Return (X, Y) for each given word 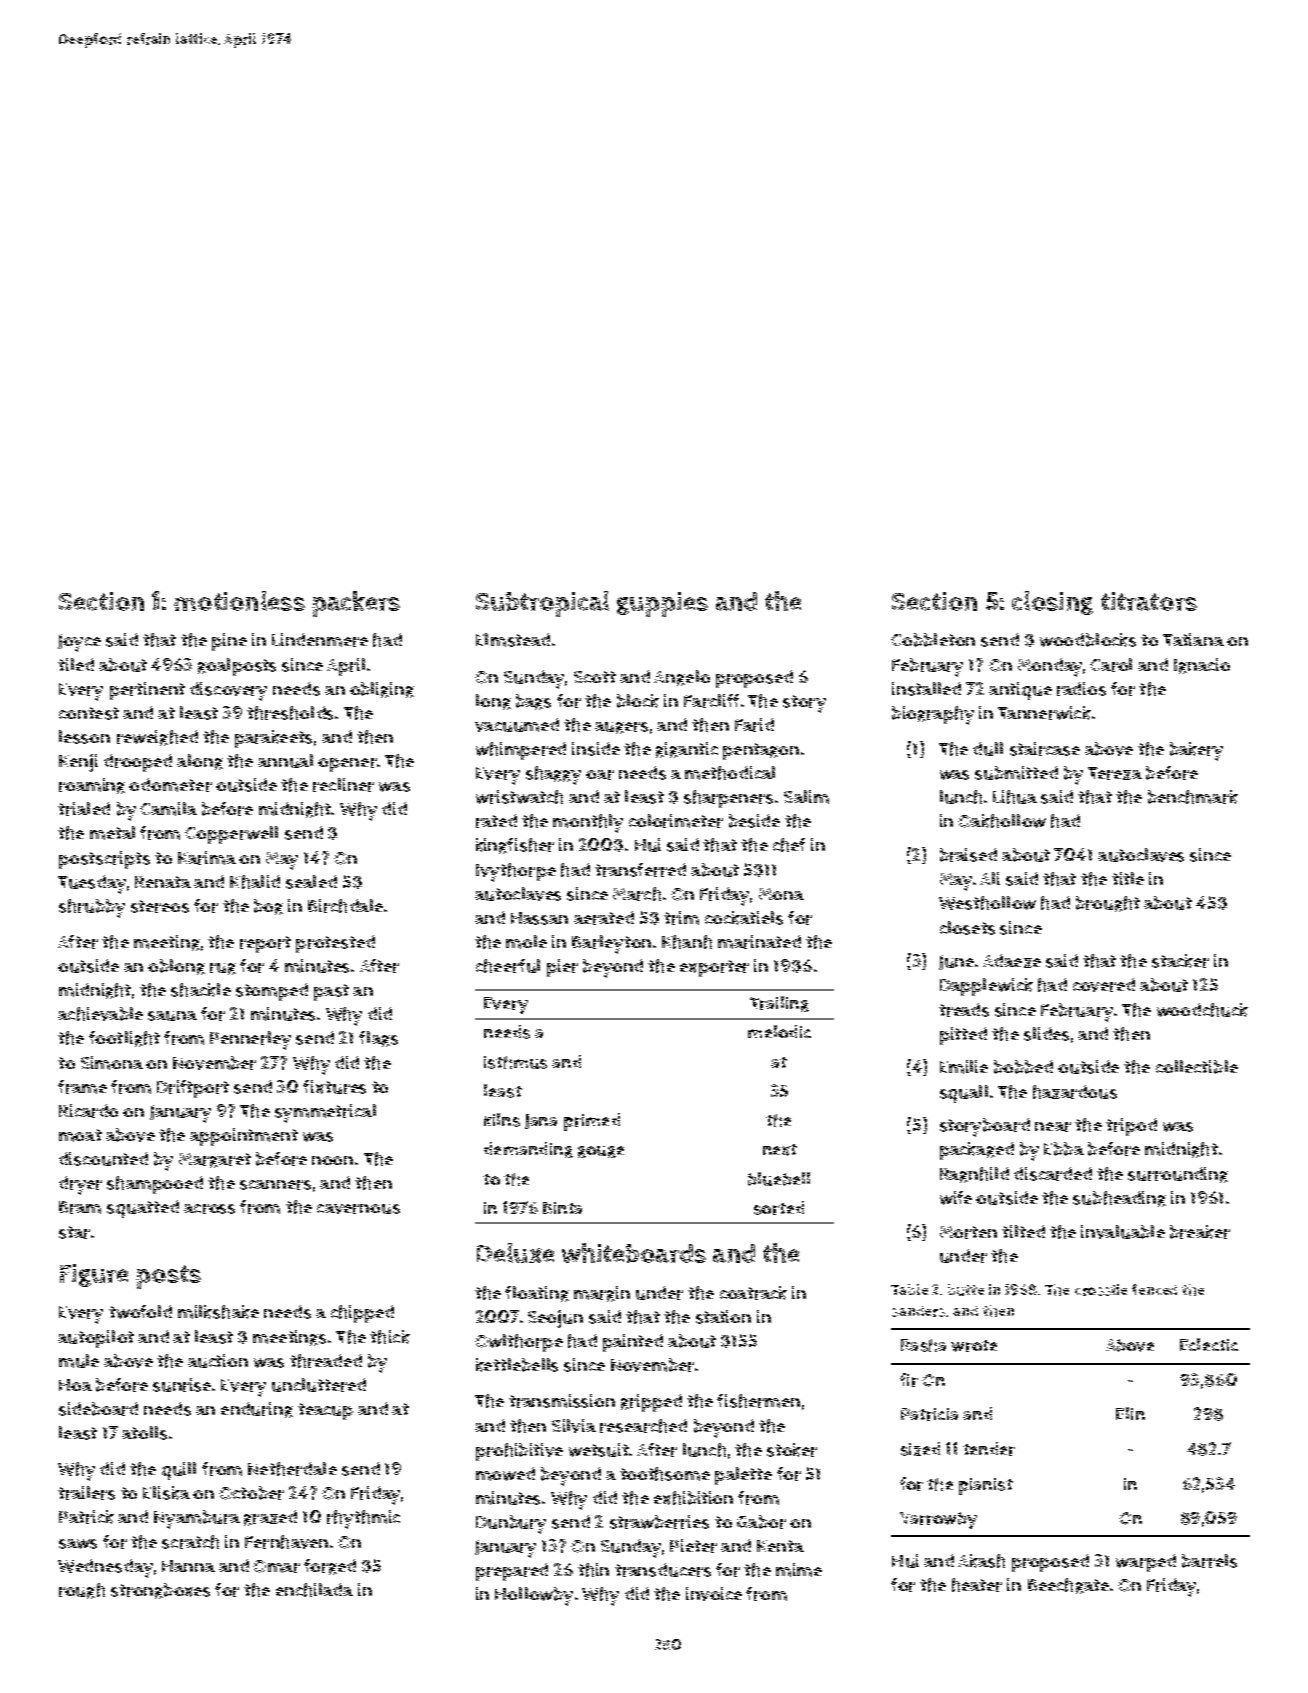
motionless (239, 601)
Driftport (193, 1089)
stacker (1180, 961)
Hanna (188, 1566)
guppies (662, 604)
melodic (779, 1031)
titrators (1149, 601)
